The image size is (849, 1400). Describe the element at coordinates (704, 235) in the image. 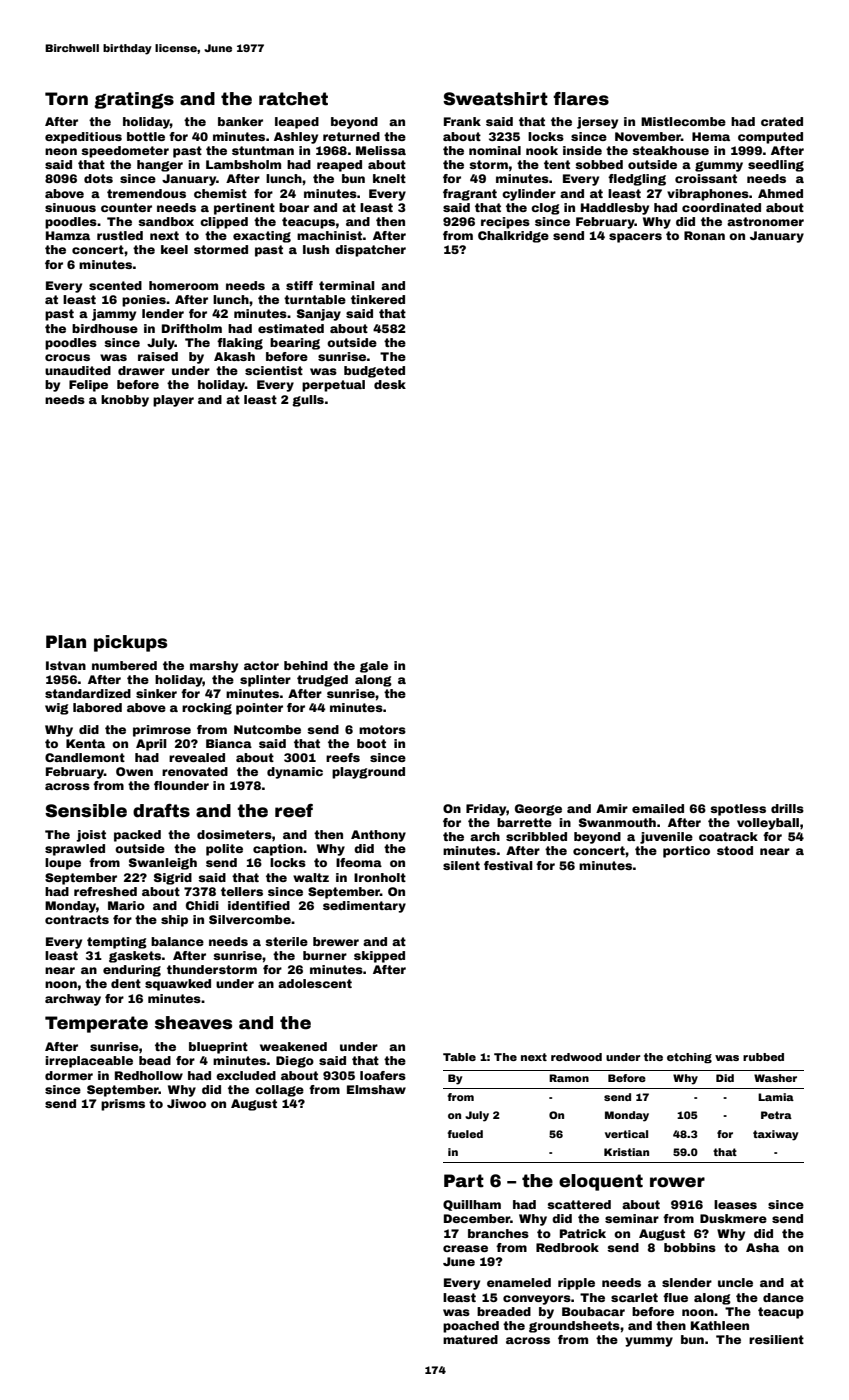

I see `Ronan` at that location.
